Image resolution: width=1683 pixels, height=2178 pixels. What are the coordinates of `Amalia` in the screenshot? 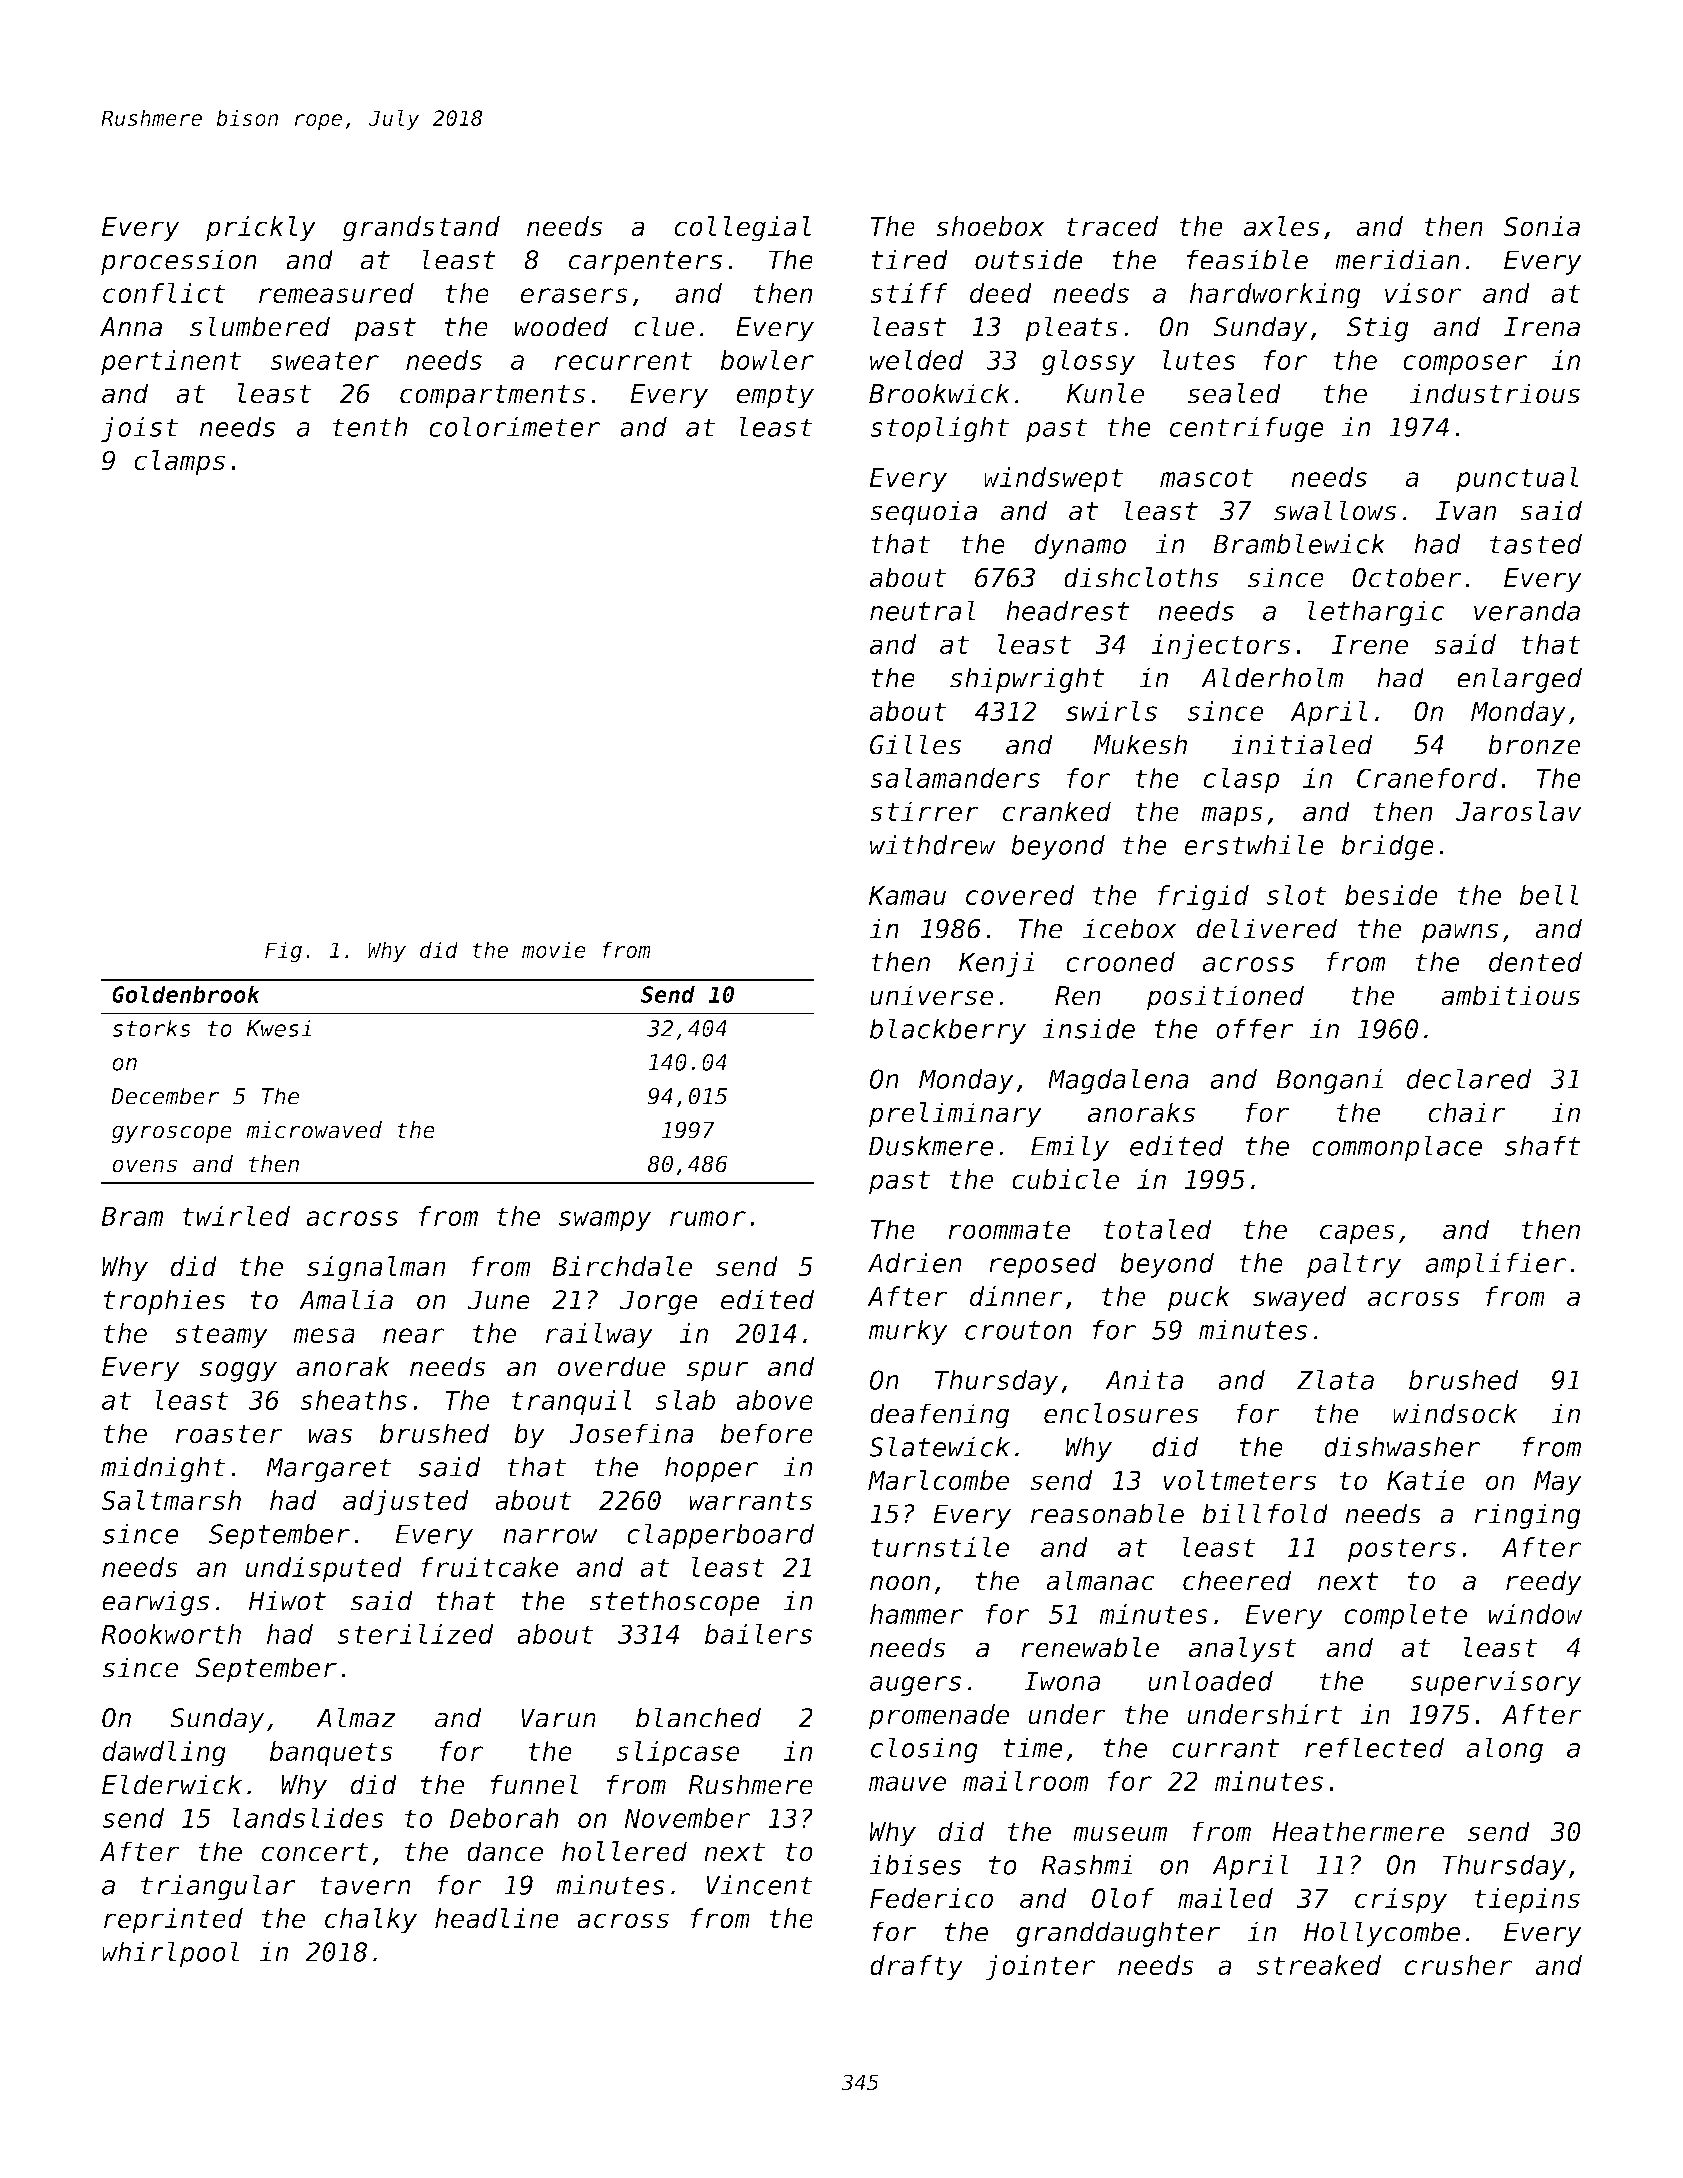 It's located at (346, 1299).
